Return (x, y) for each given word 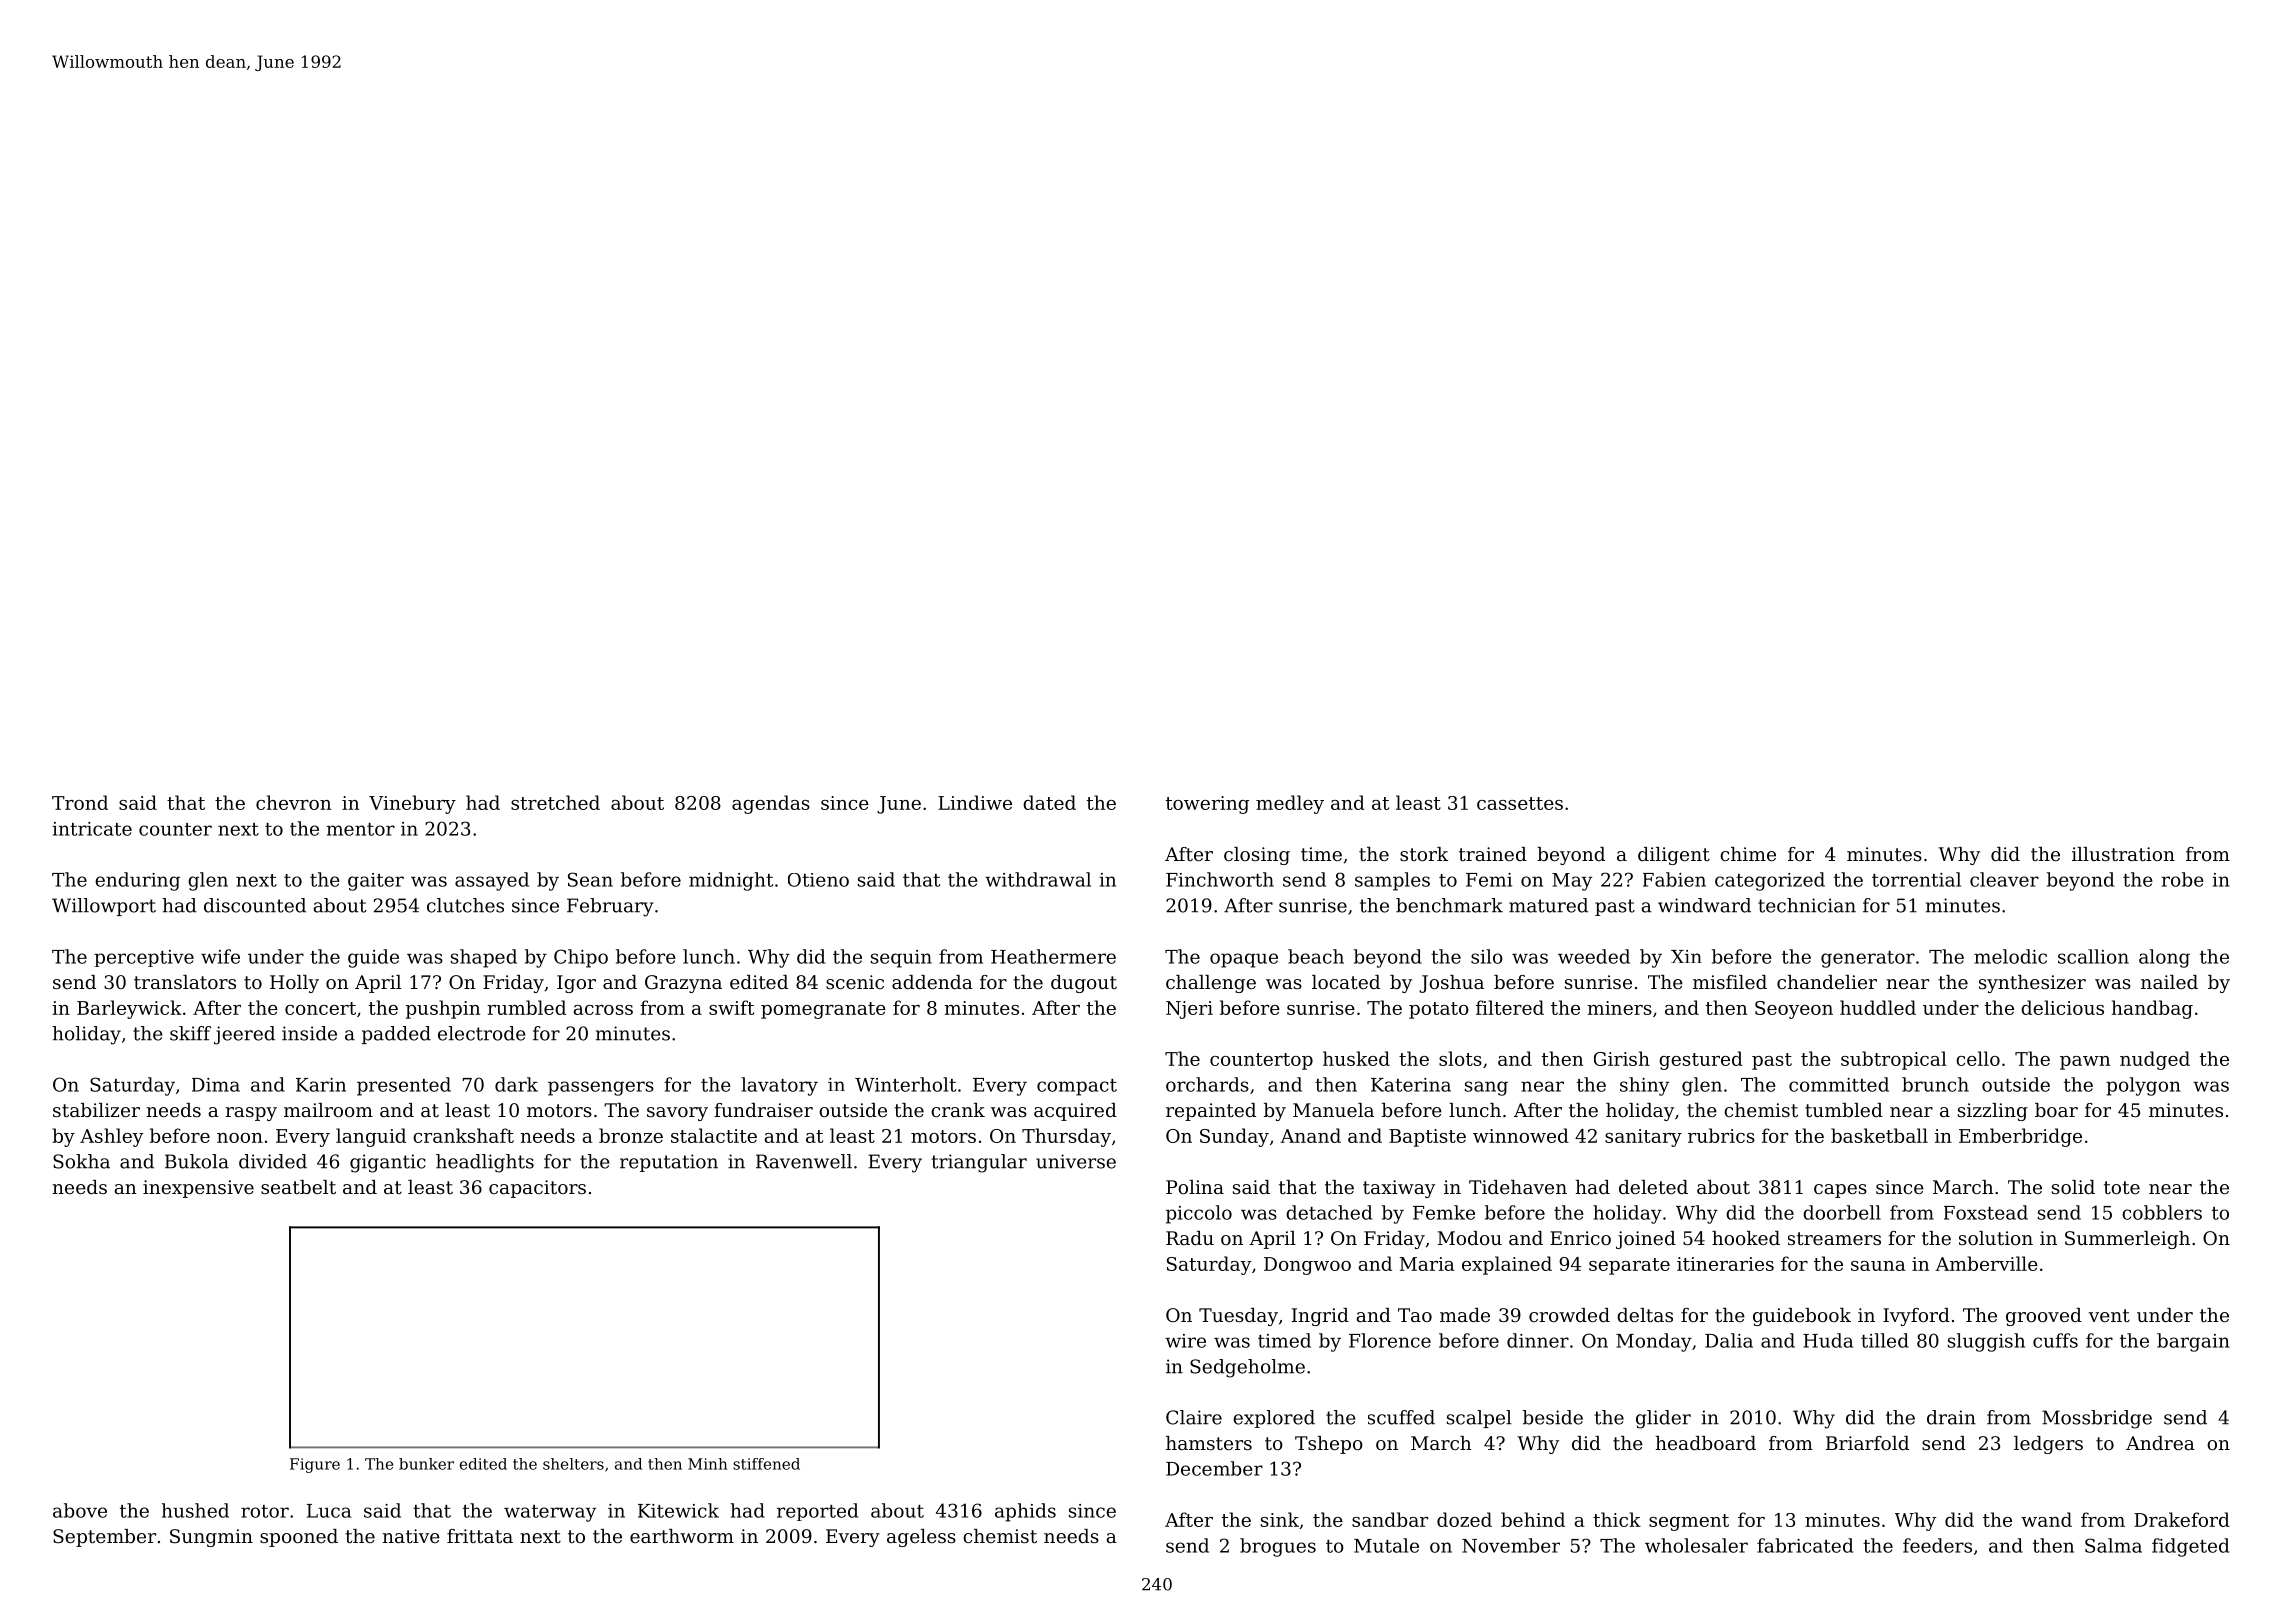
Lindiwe (975, 802)
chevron (293, 802)
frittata (480, 1536)
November (1511, 1545)
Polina (1195, 1187)
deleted (1653, 1187)
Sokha (81, 1161)
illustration (2123, 854)
